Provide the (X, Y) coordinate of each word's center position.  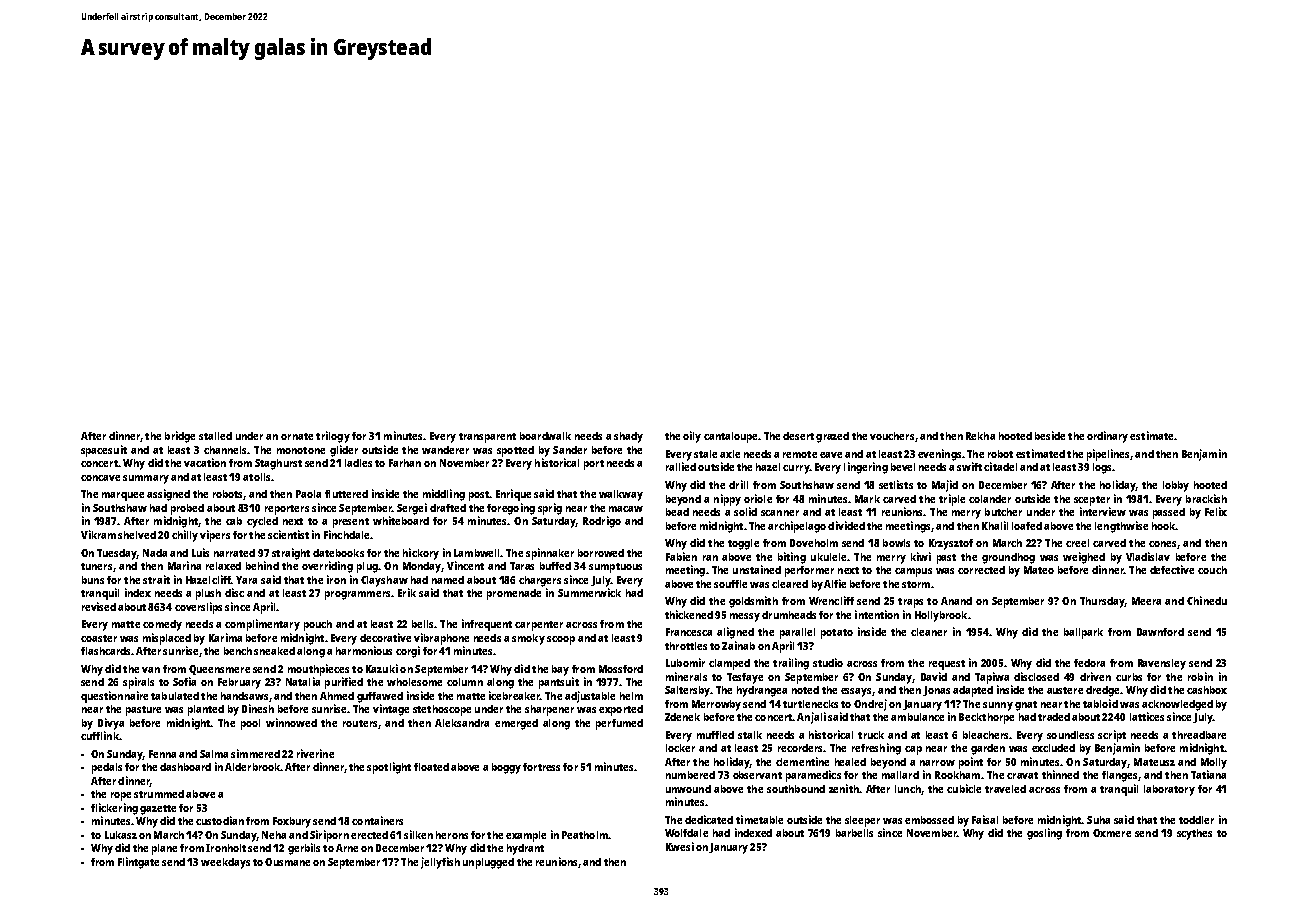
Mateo (1039, 570)
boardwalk (545, 436)
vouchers (892, 436)
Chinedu (1207, 600)
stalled (215, 436)
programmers (357, 595)
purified (344, 683)
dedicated (709, 819)
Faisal (985, 819)
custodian (220, 820)
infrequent (487, 625)
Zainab (738, 645)
